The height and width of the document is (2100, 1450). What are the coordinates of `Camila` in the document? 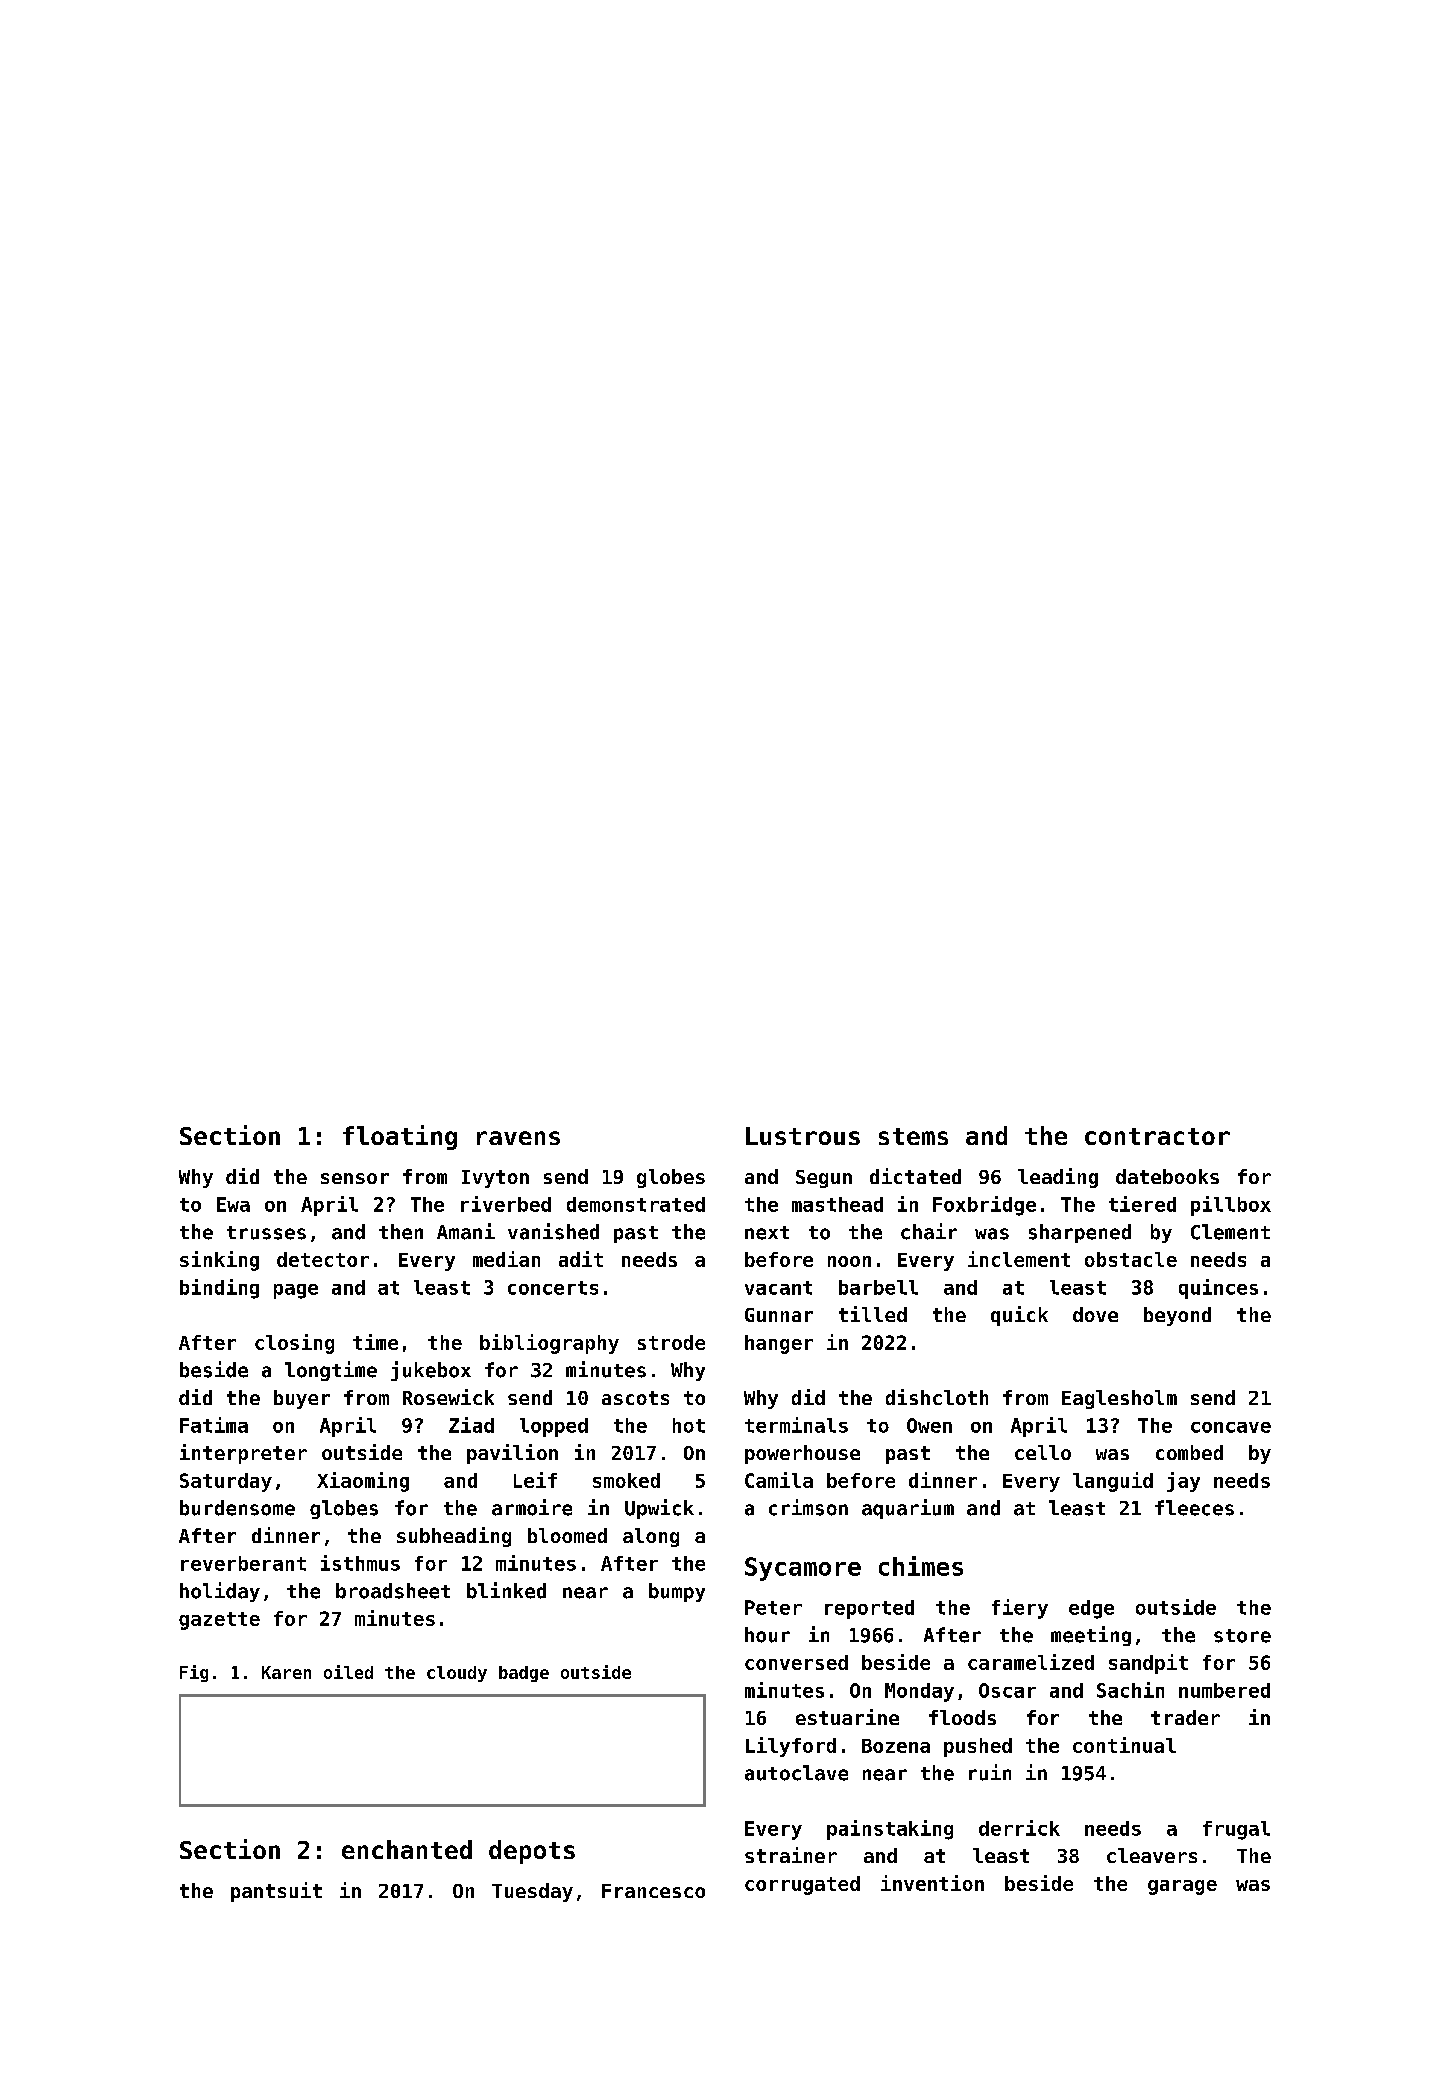 It's located at (779, 1480).
